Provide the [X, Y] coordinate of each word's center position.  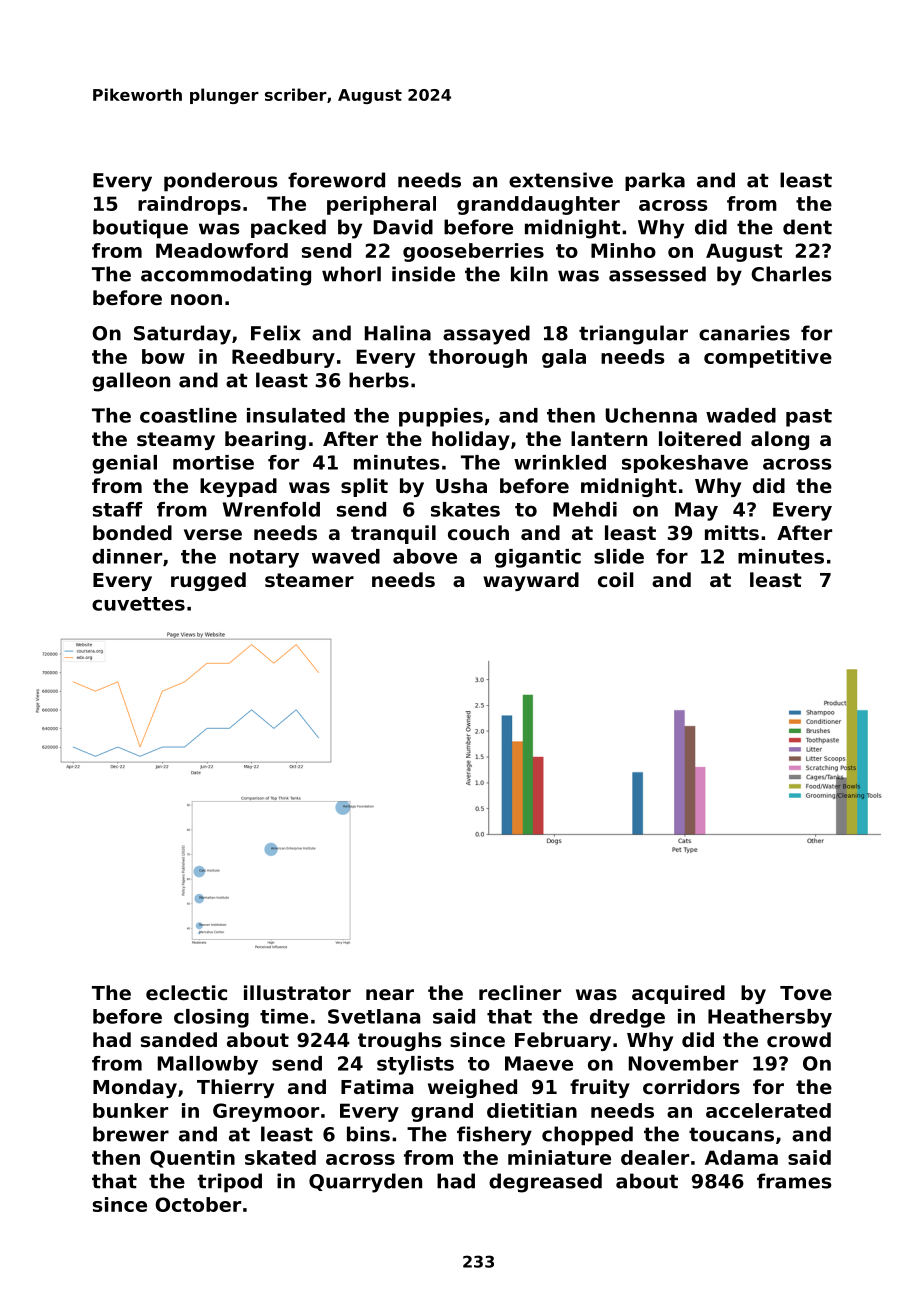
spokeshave [685, 464]
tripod [229, 1183]
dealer [655, 1157]
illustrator [297, 993]
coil [615, 579]
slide [619, 556]
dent [807, 227]
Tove [806, 993]
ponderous [221, 182]
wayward [531, 581]
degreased [545, 1183]
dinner [127, 556]
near [390, 994]
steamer [309, 580]
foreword [336, 180]
